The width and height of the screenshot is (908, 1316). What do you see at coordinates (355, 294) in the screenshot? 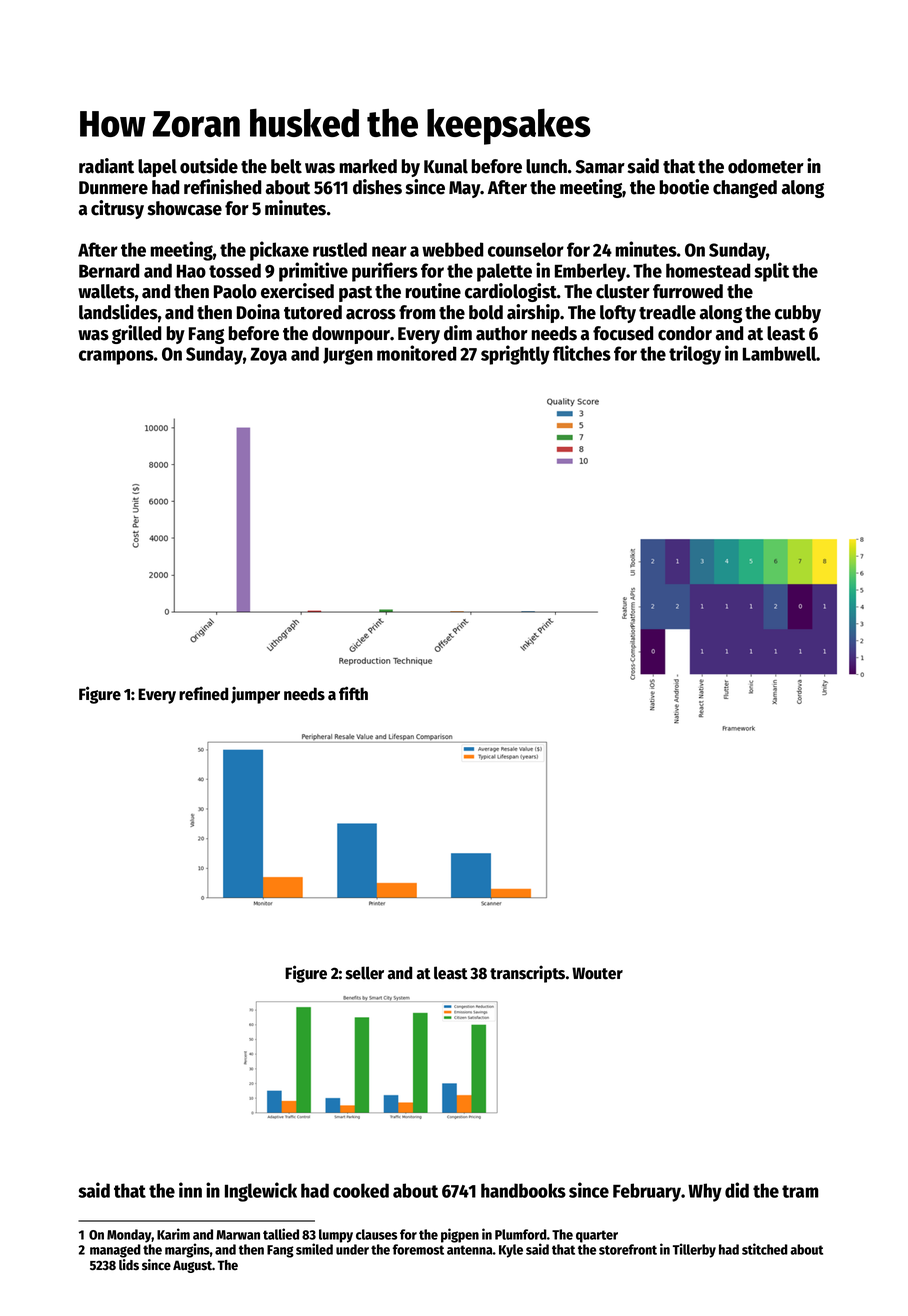
I see `past` at bounding box center [355, 294].
